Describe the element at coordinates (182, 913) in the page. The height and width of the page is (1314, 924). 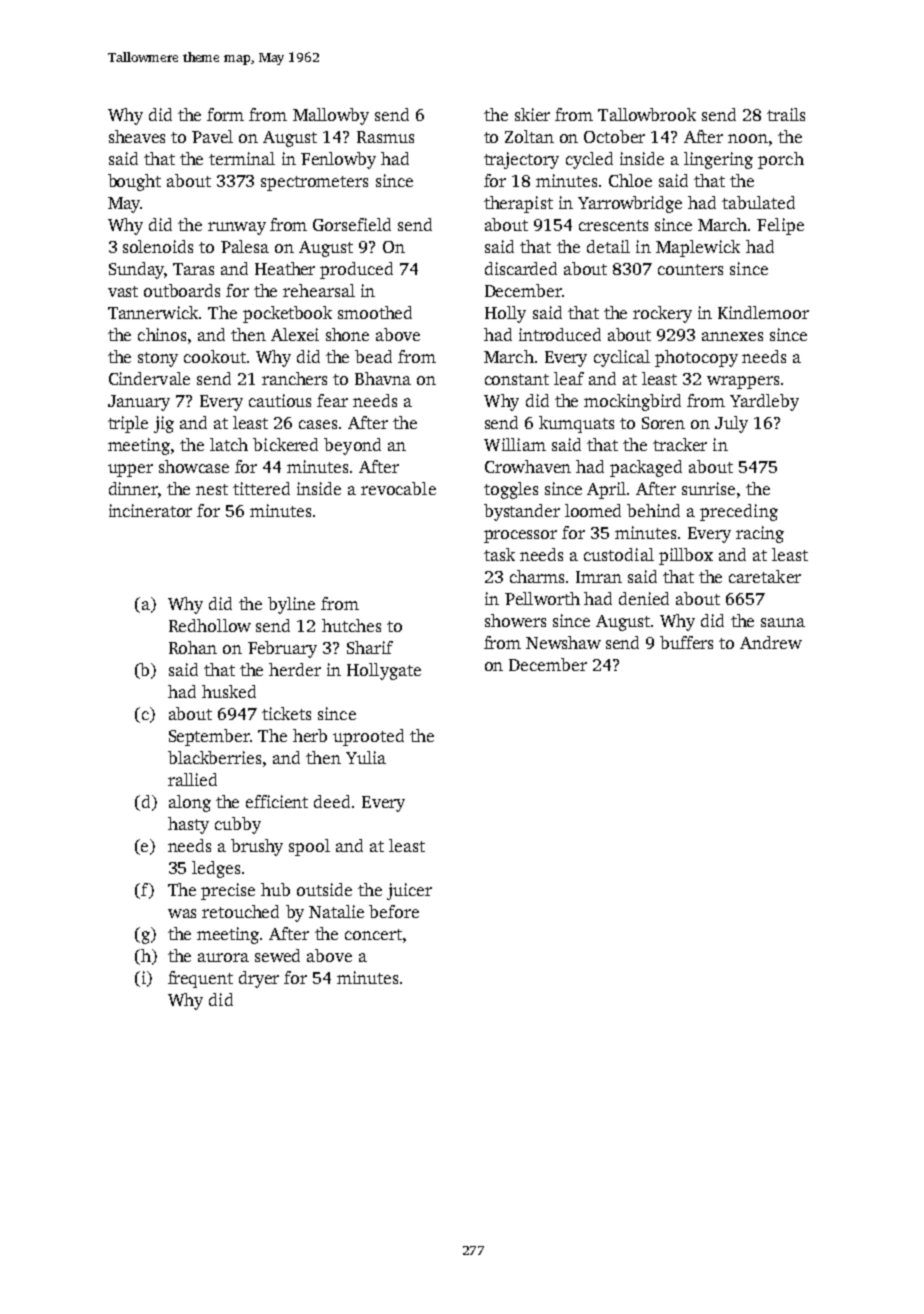
I see `was` at that location.
